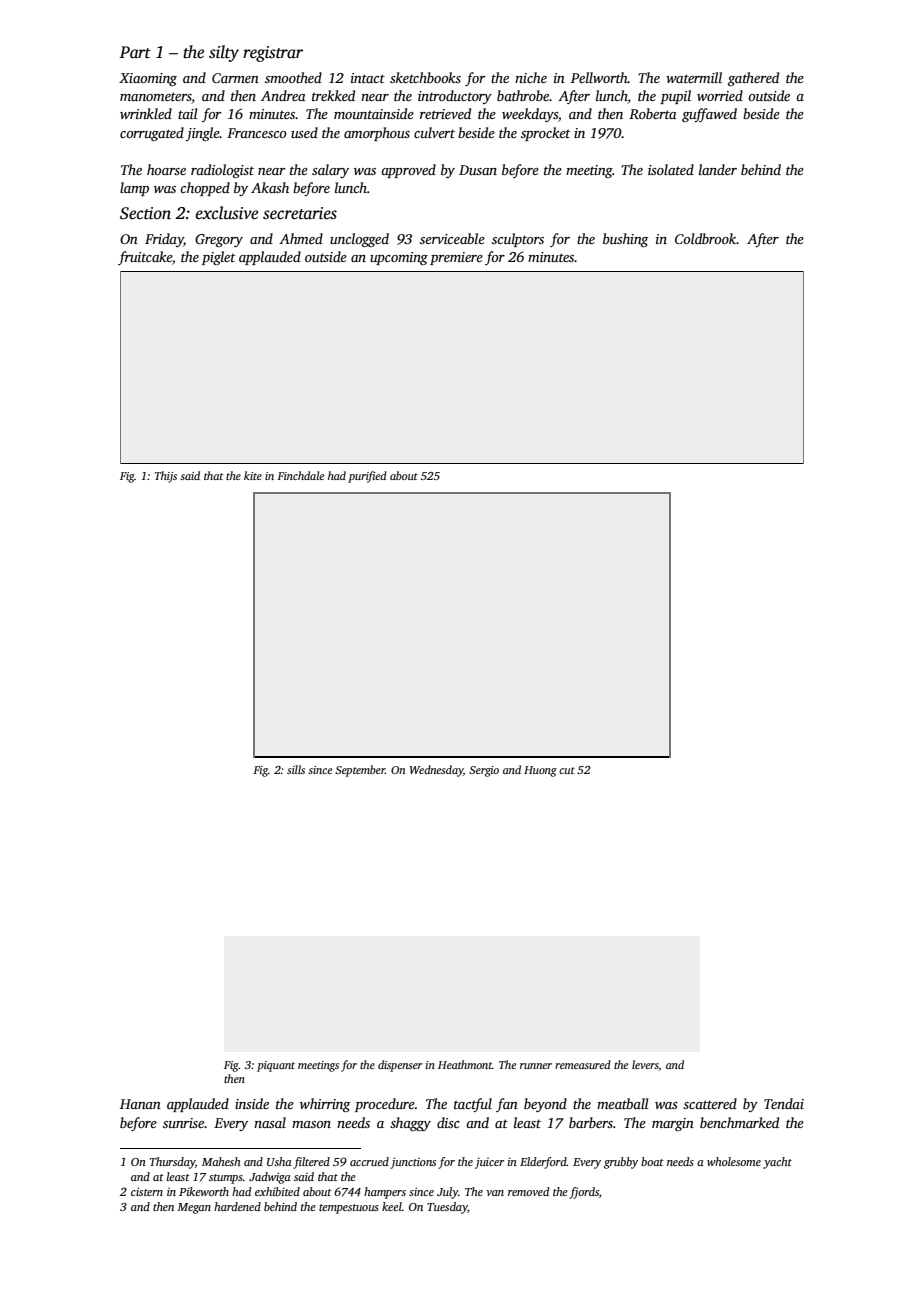  What do you see at coordinates (296, 769) in the page?
I see `sills` at bounding box center [296, 769].
